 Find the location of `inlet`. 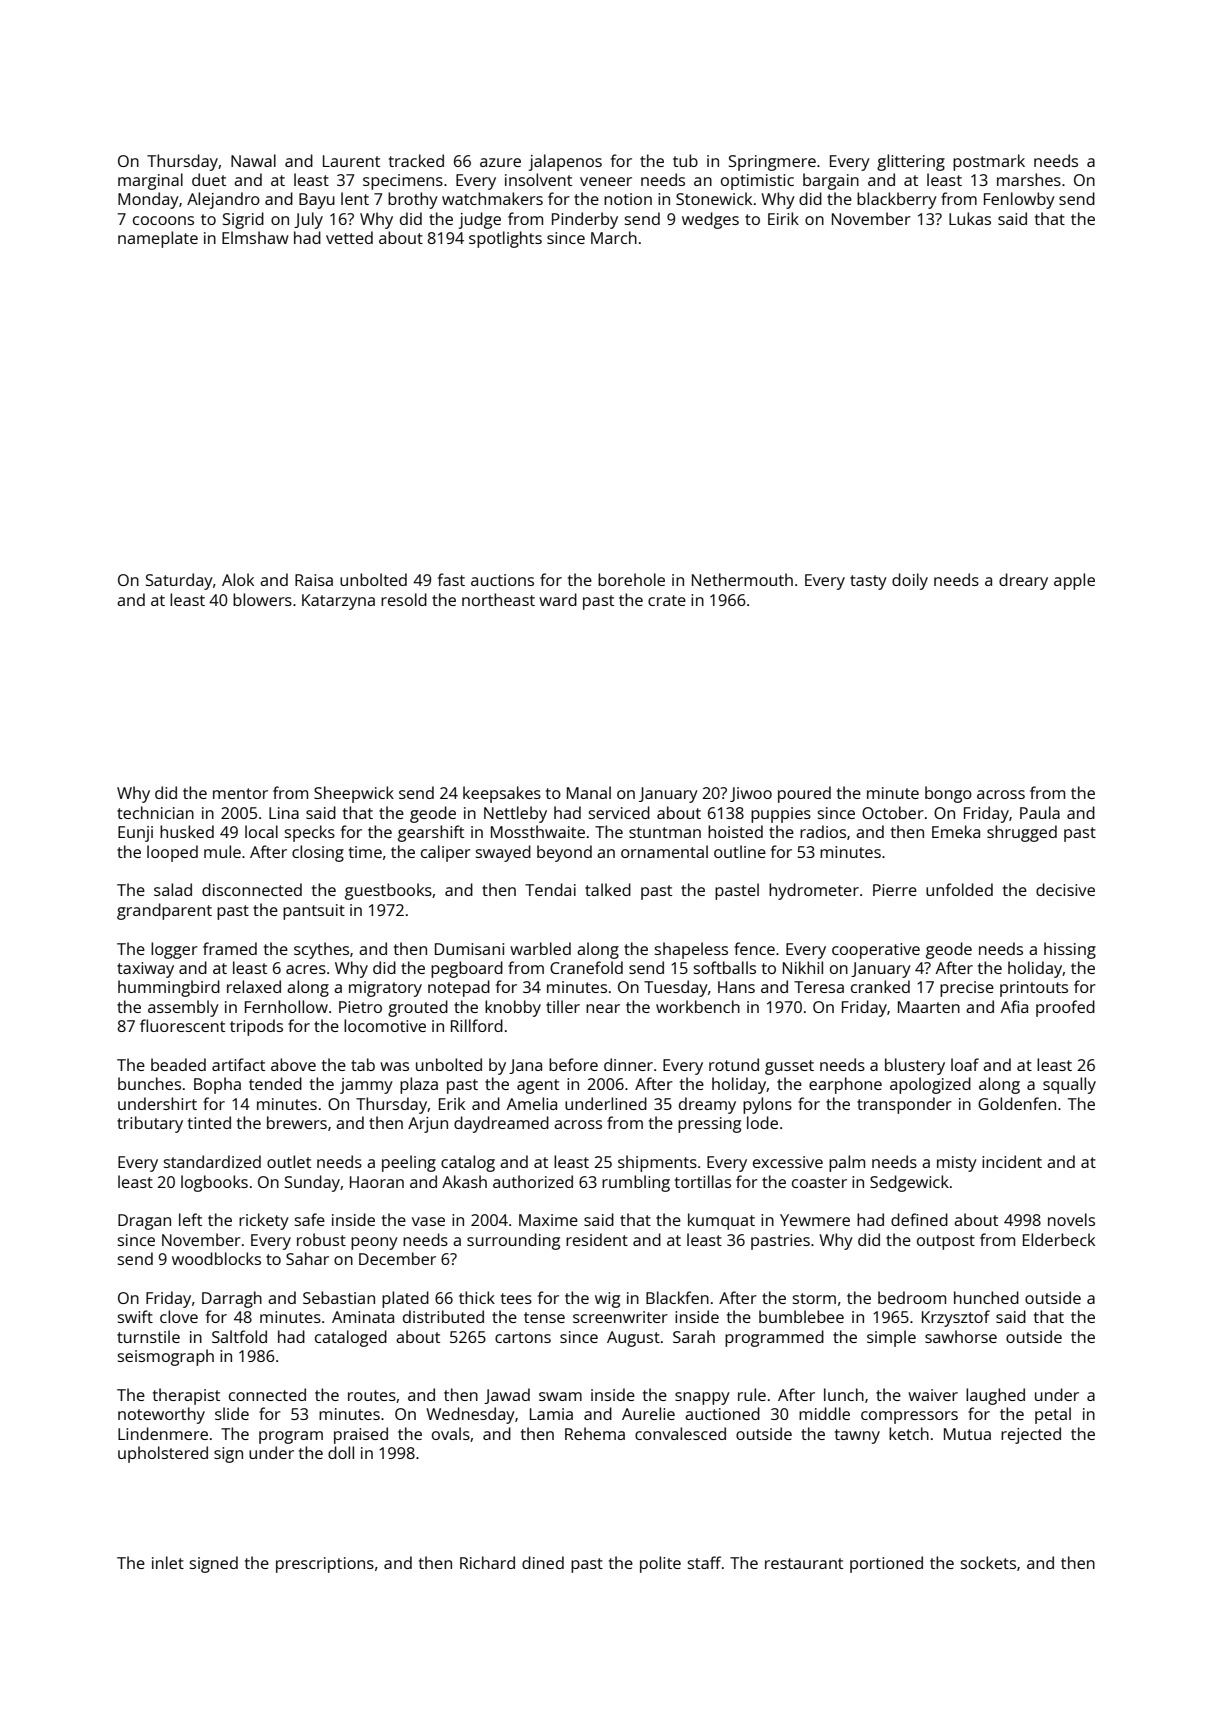

inlet is located at coordinates (168, 1562).
